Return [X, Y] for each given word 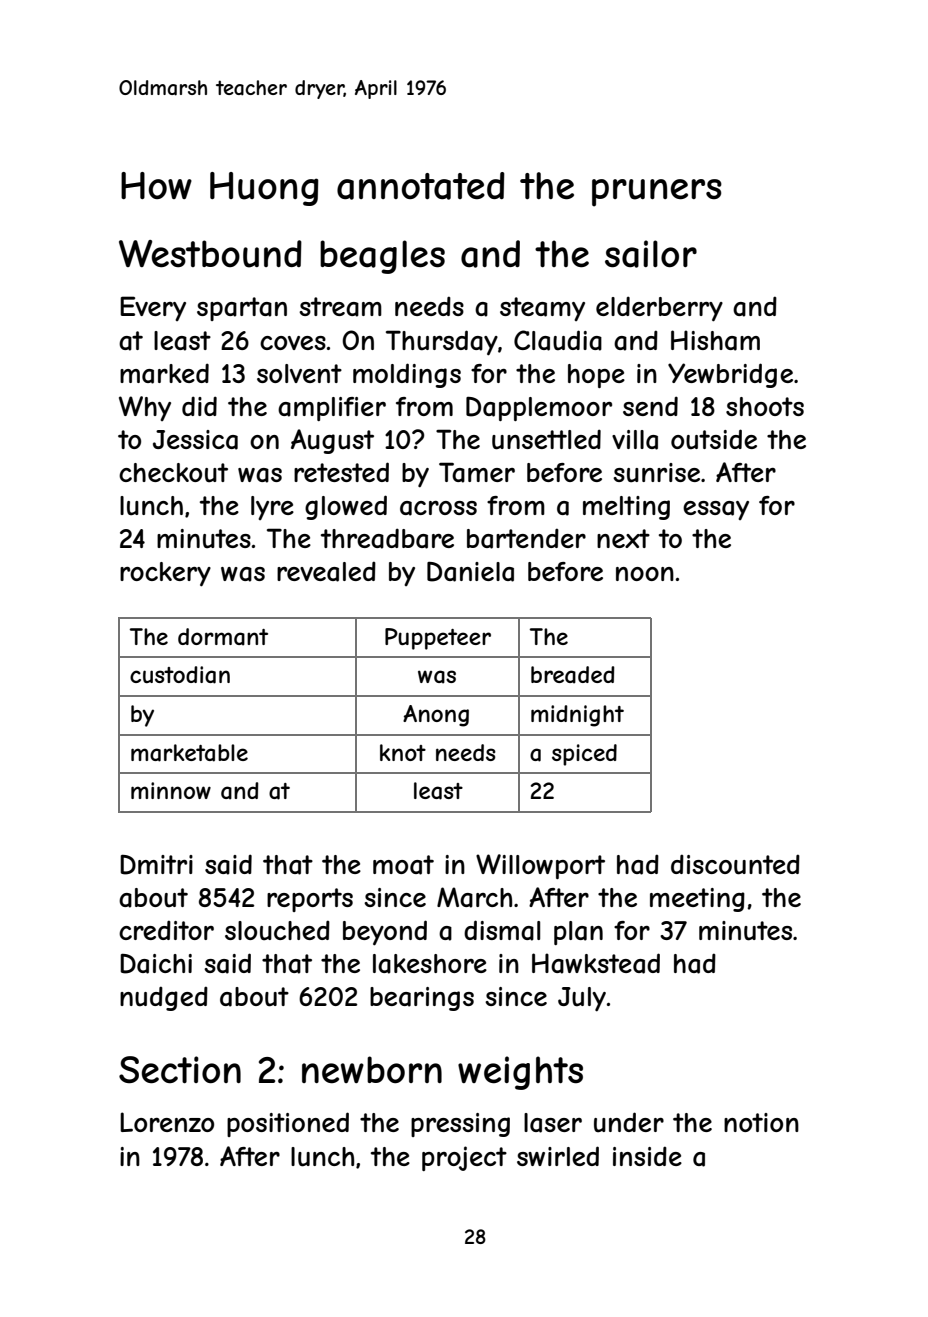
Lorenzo [167, 1122]
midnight [577, 716]
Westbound [210, 254]
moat [403, 865]
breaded [573, 675]
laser [553, 1123]
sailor [651, 254]
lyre [272, 508]
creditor [166, 930]
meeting [697, 900]
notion [761, 1122]
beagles [382, 257]
